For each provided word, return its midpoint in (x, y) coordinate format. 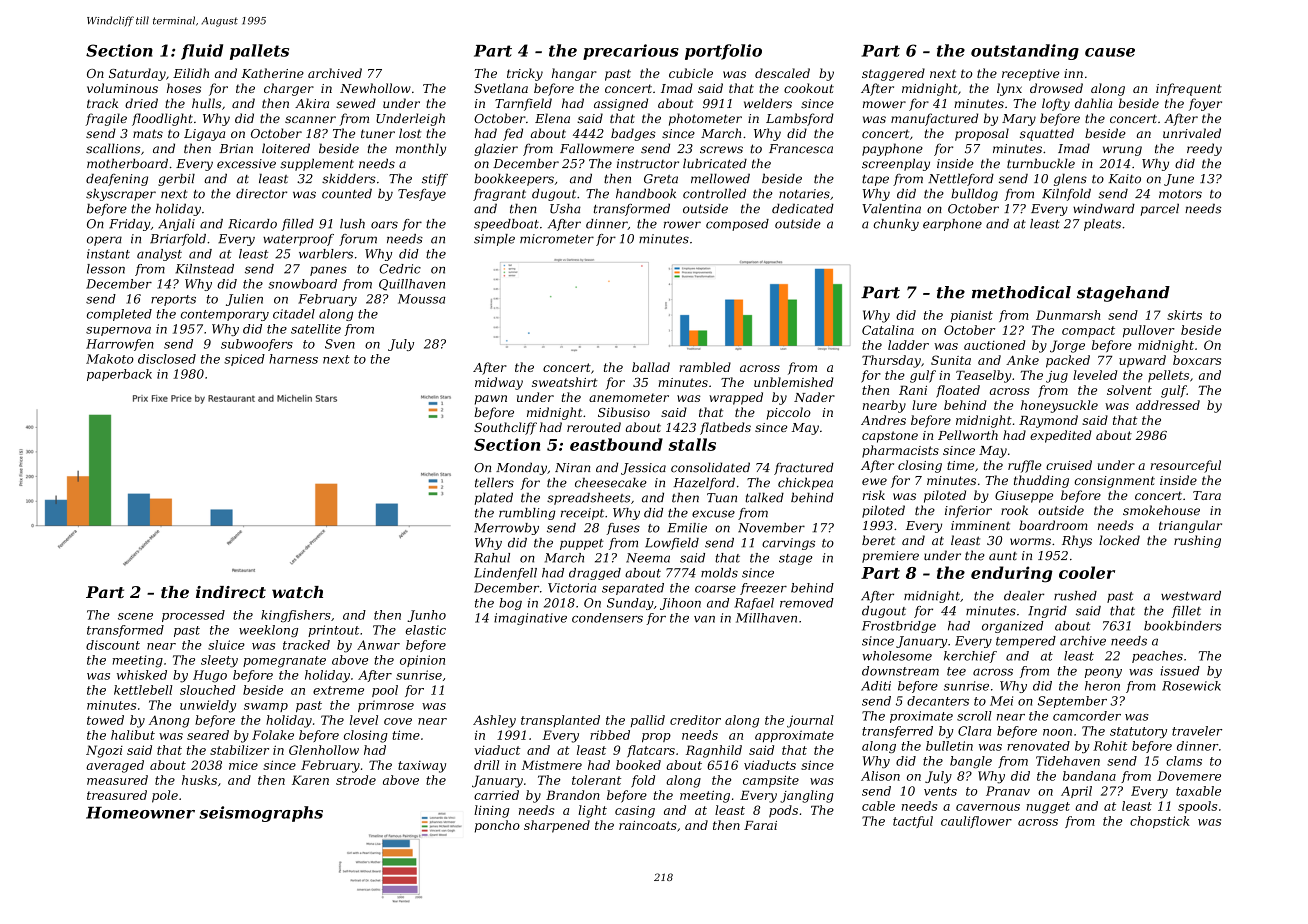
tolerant (596, 780)
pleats (1102, 225)
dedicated (803, 209)
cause (1110, 52)
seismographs (261, 814)
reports (173, 300)
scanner (310, 119)
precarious (631, 52)
